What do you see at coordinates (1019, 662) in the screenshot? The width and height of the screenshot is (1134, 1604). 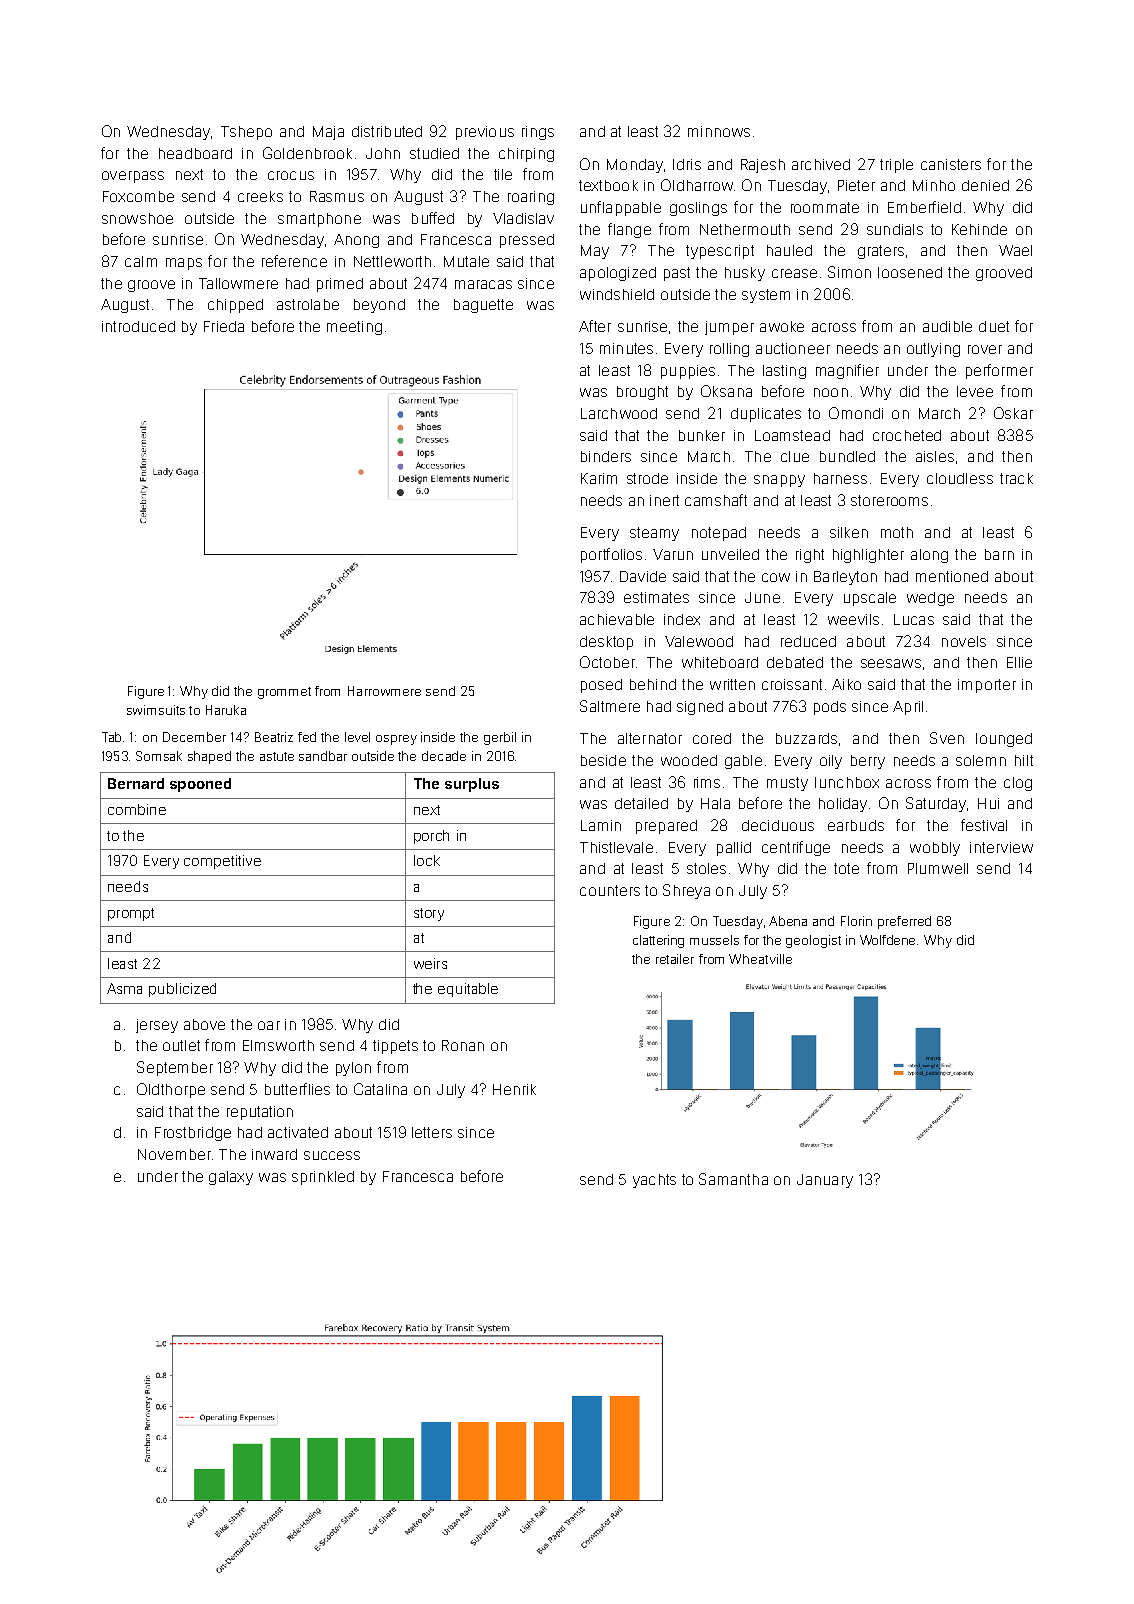 I see `Ellie` at bounding box center [1019, 662].
